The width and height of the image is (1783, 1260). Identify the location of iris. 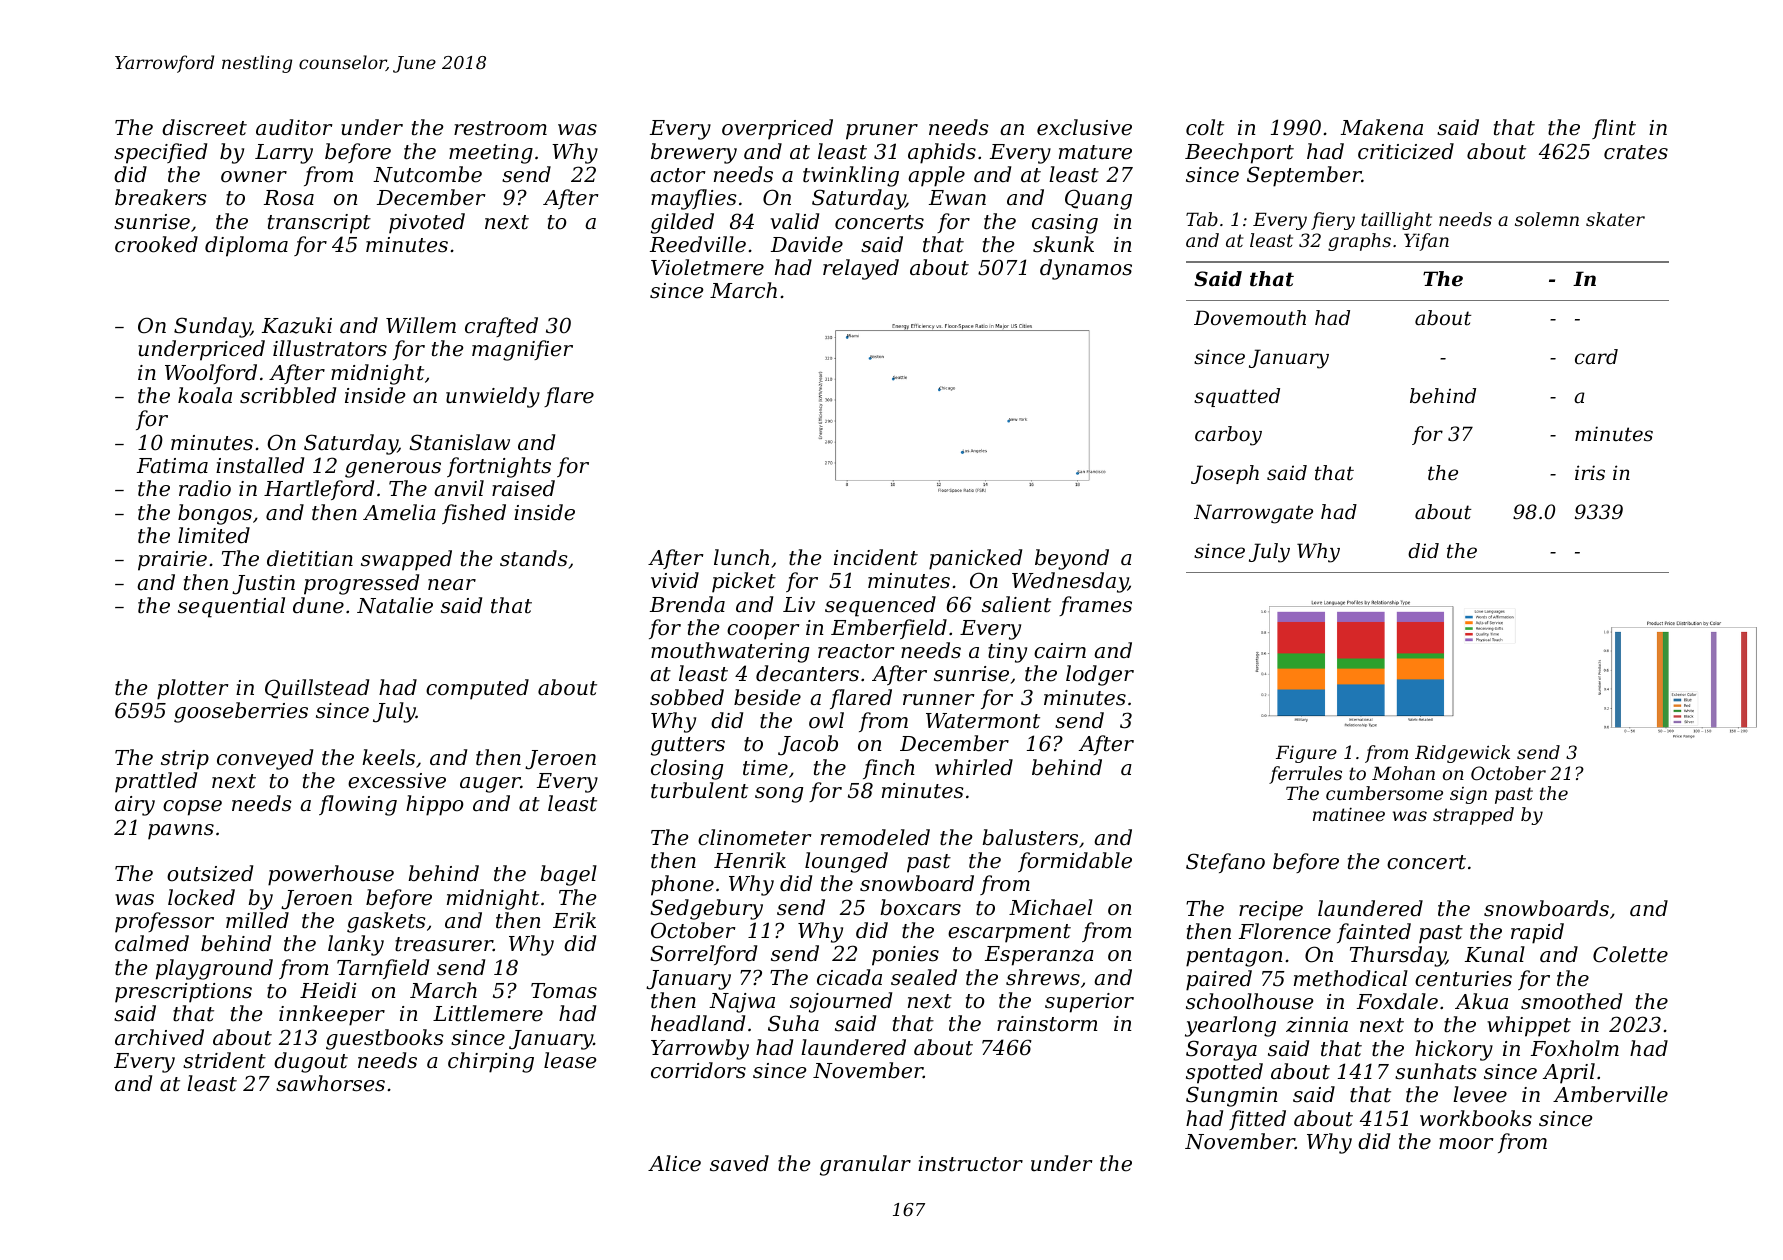
(1590, 473).
